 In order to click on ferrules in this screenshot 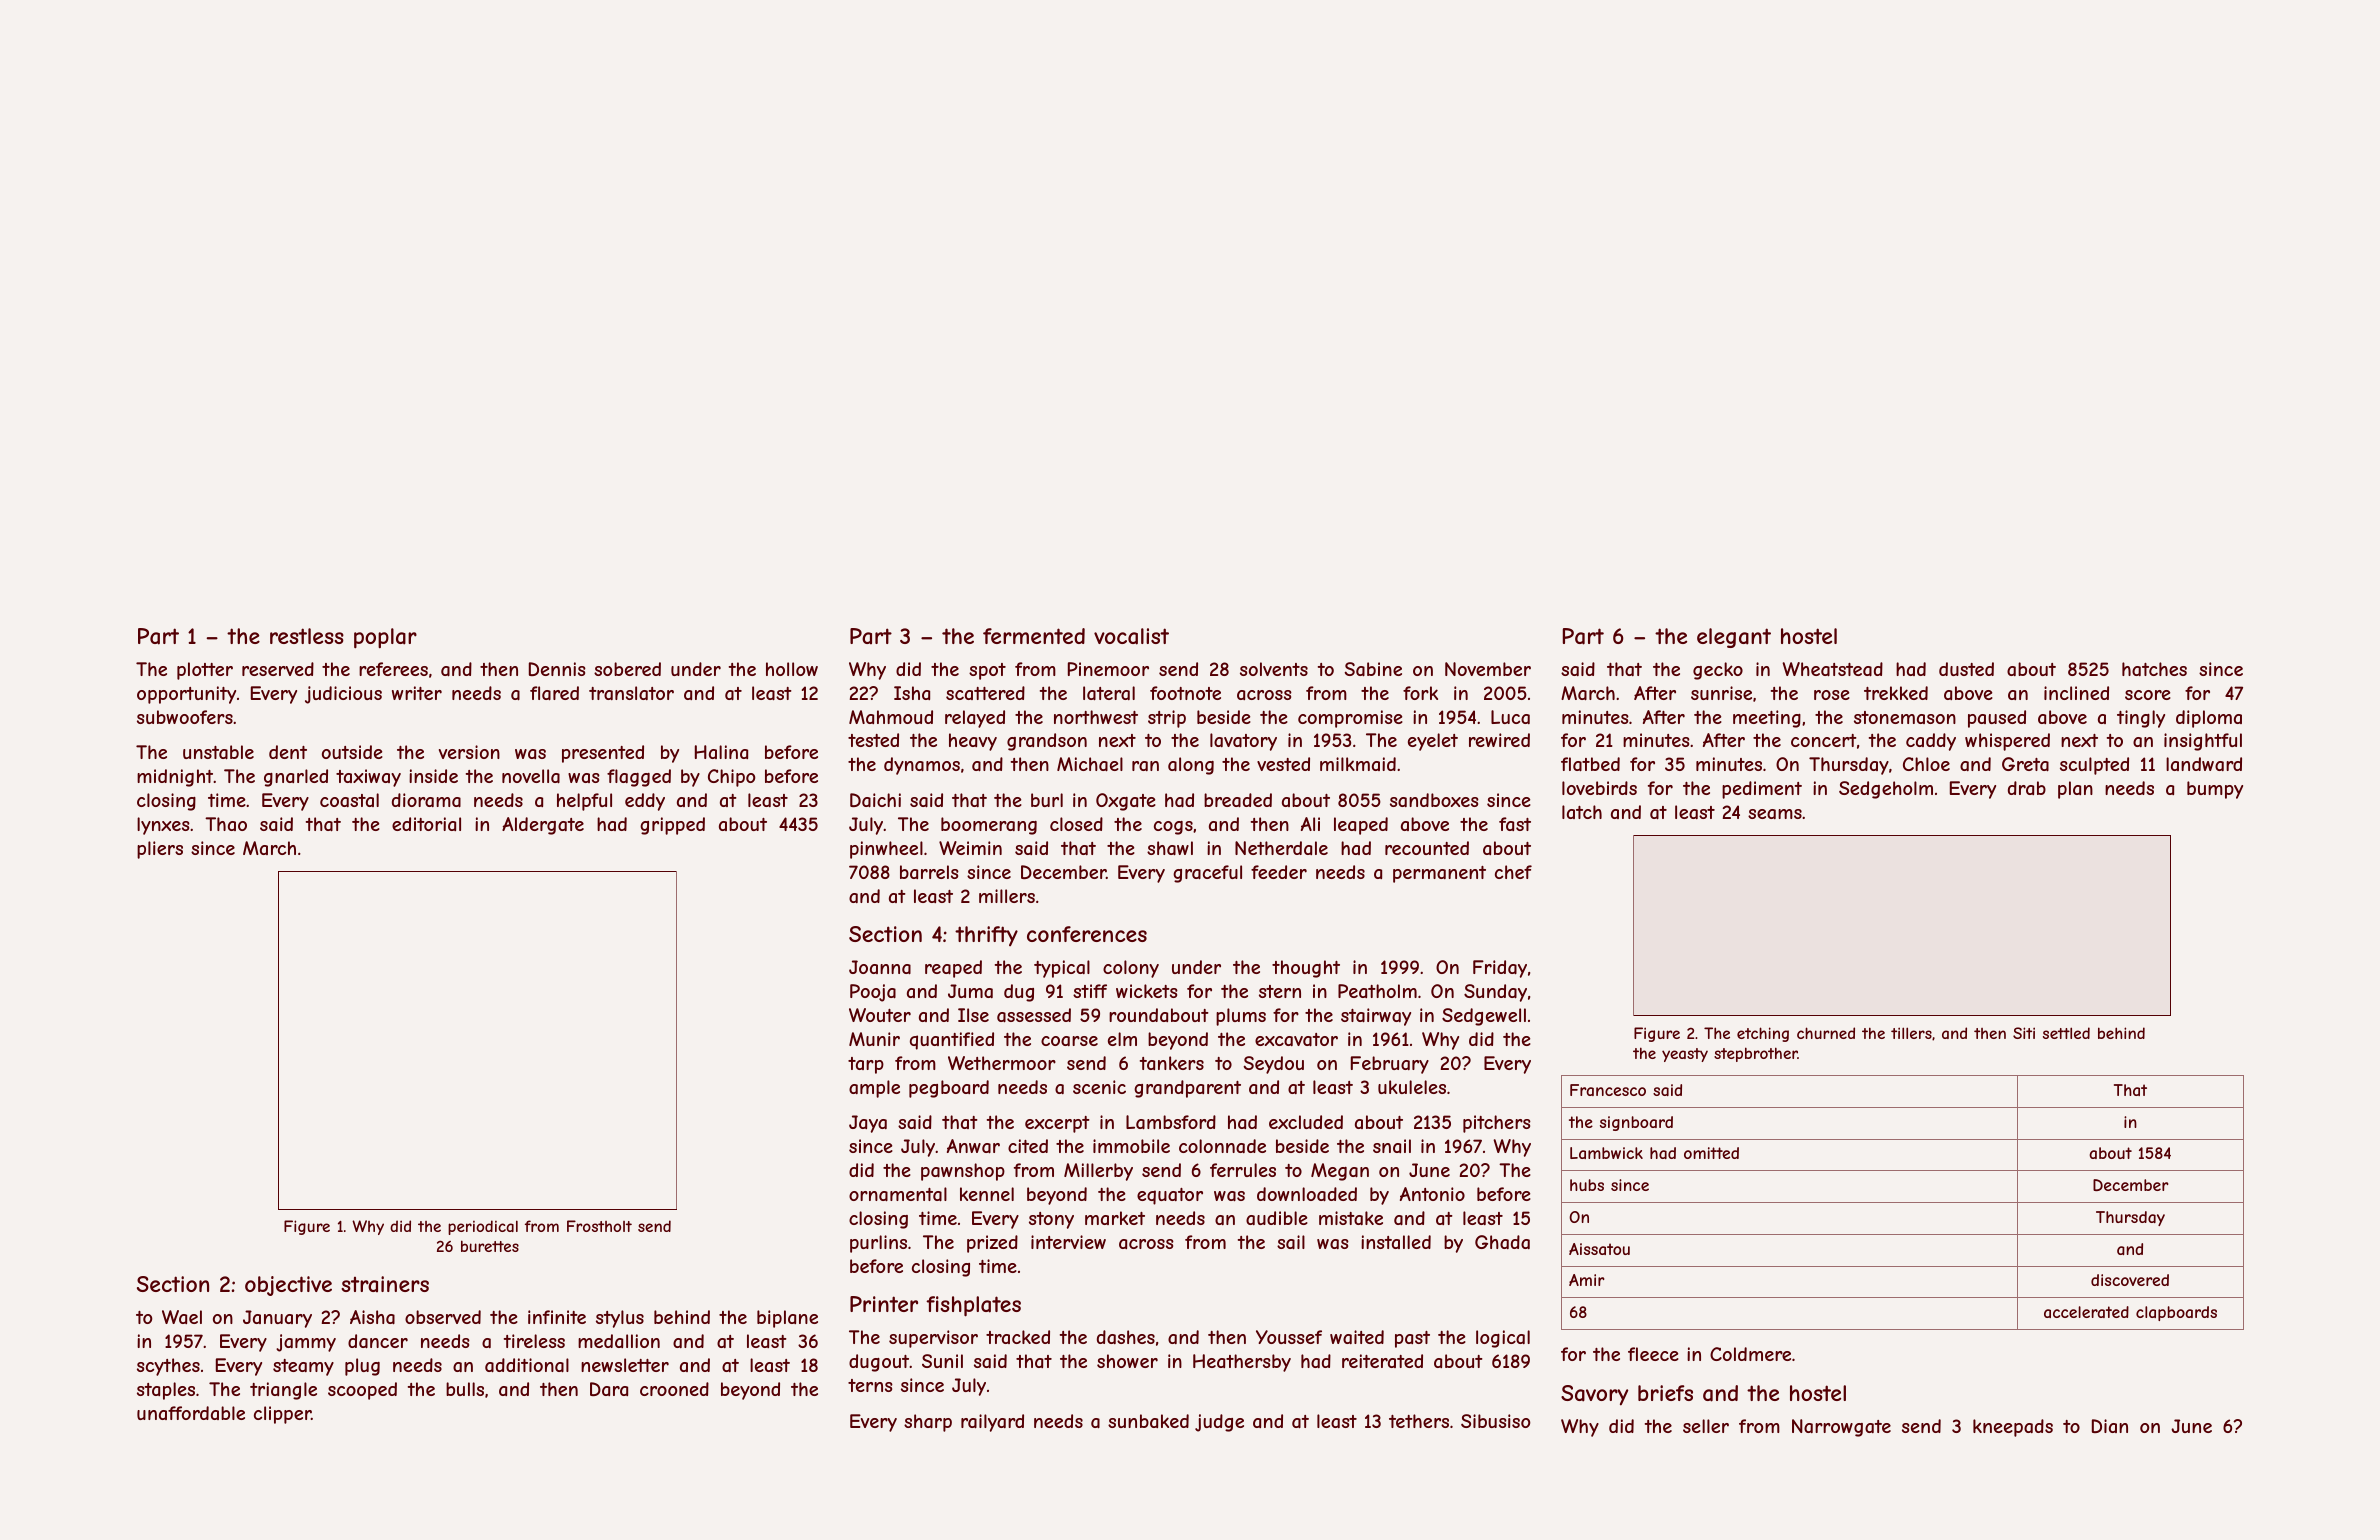, I will do `click(1243, 1170)`.
